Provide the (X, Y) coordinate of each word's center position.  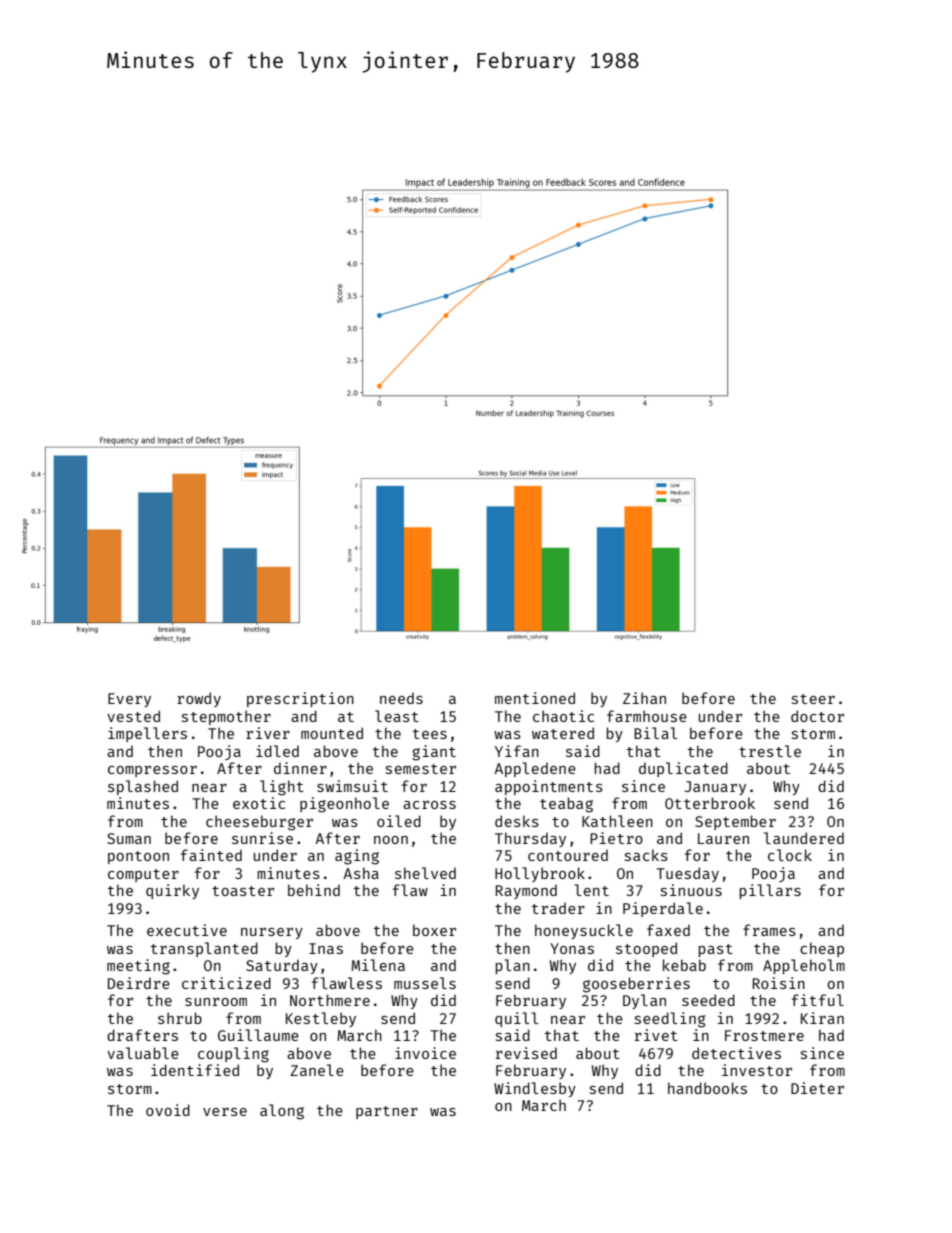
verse (225, 1112)
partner (387, 1112)
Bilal (655, 733)
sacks (646, 855)
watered (563, 733)
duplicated (683, 769)
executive (187, 930)
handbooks (707, 1088)
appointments (549, 787)
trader (558, 908)
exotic (259, 803)
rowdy (199, 699)
